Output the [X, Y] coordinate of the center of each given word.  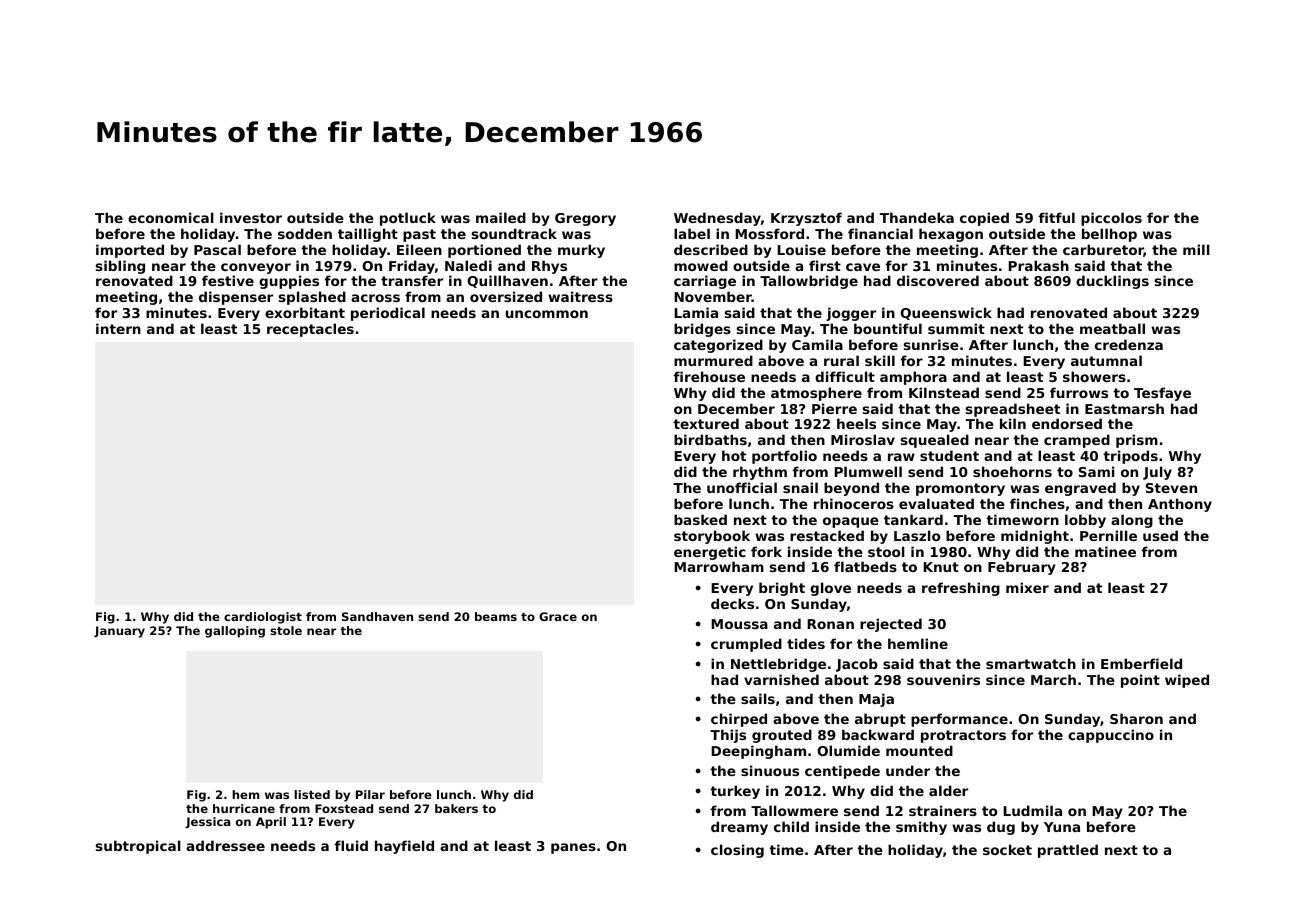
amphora [913, 378]
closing [737, 851]
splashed [312, 298]
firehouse [709, 376]
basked [700, 519]
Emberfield [1141, 663]
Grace [558, 616]
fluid [351, 845]
